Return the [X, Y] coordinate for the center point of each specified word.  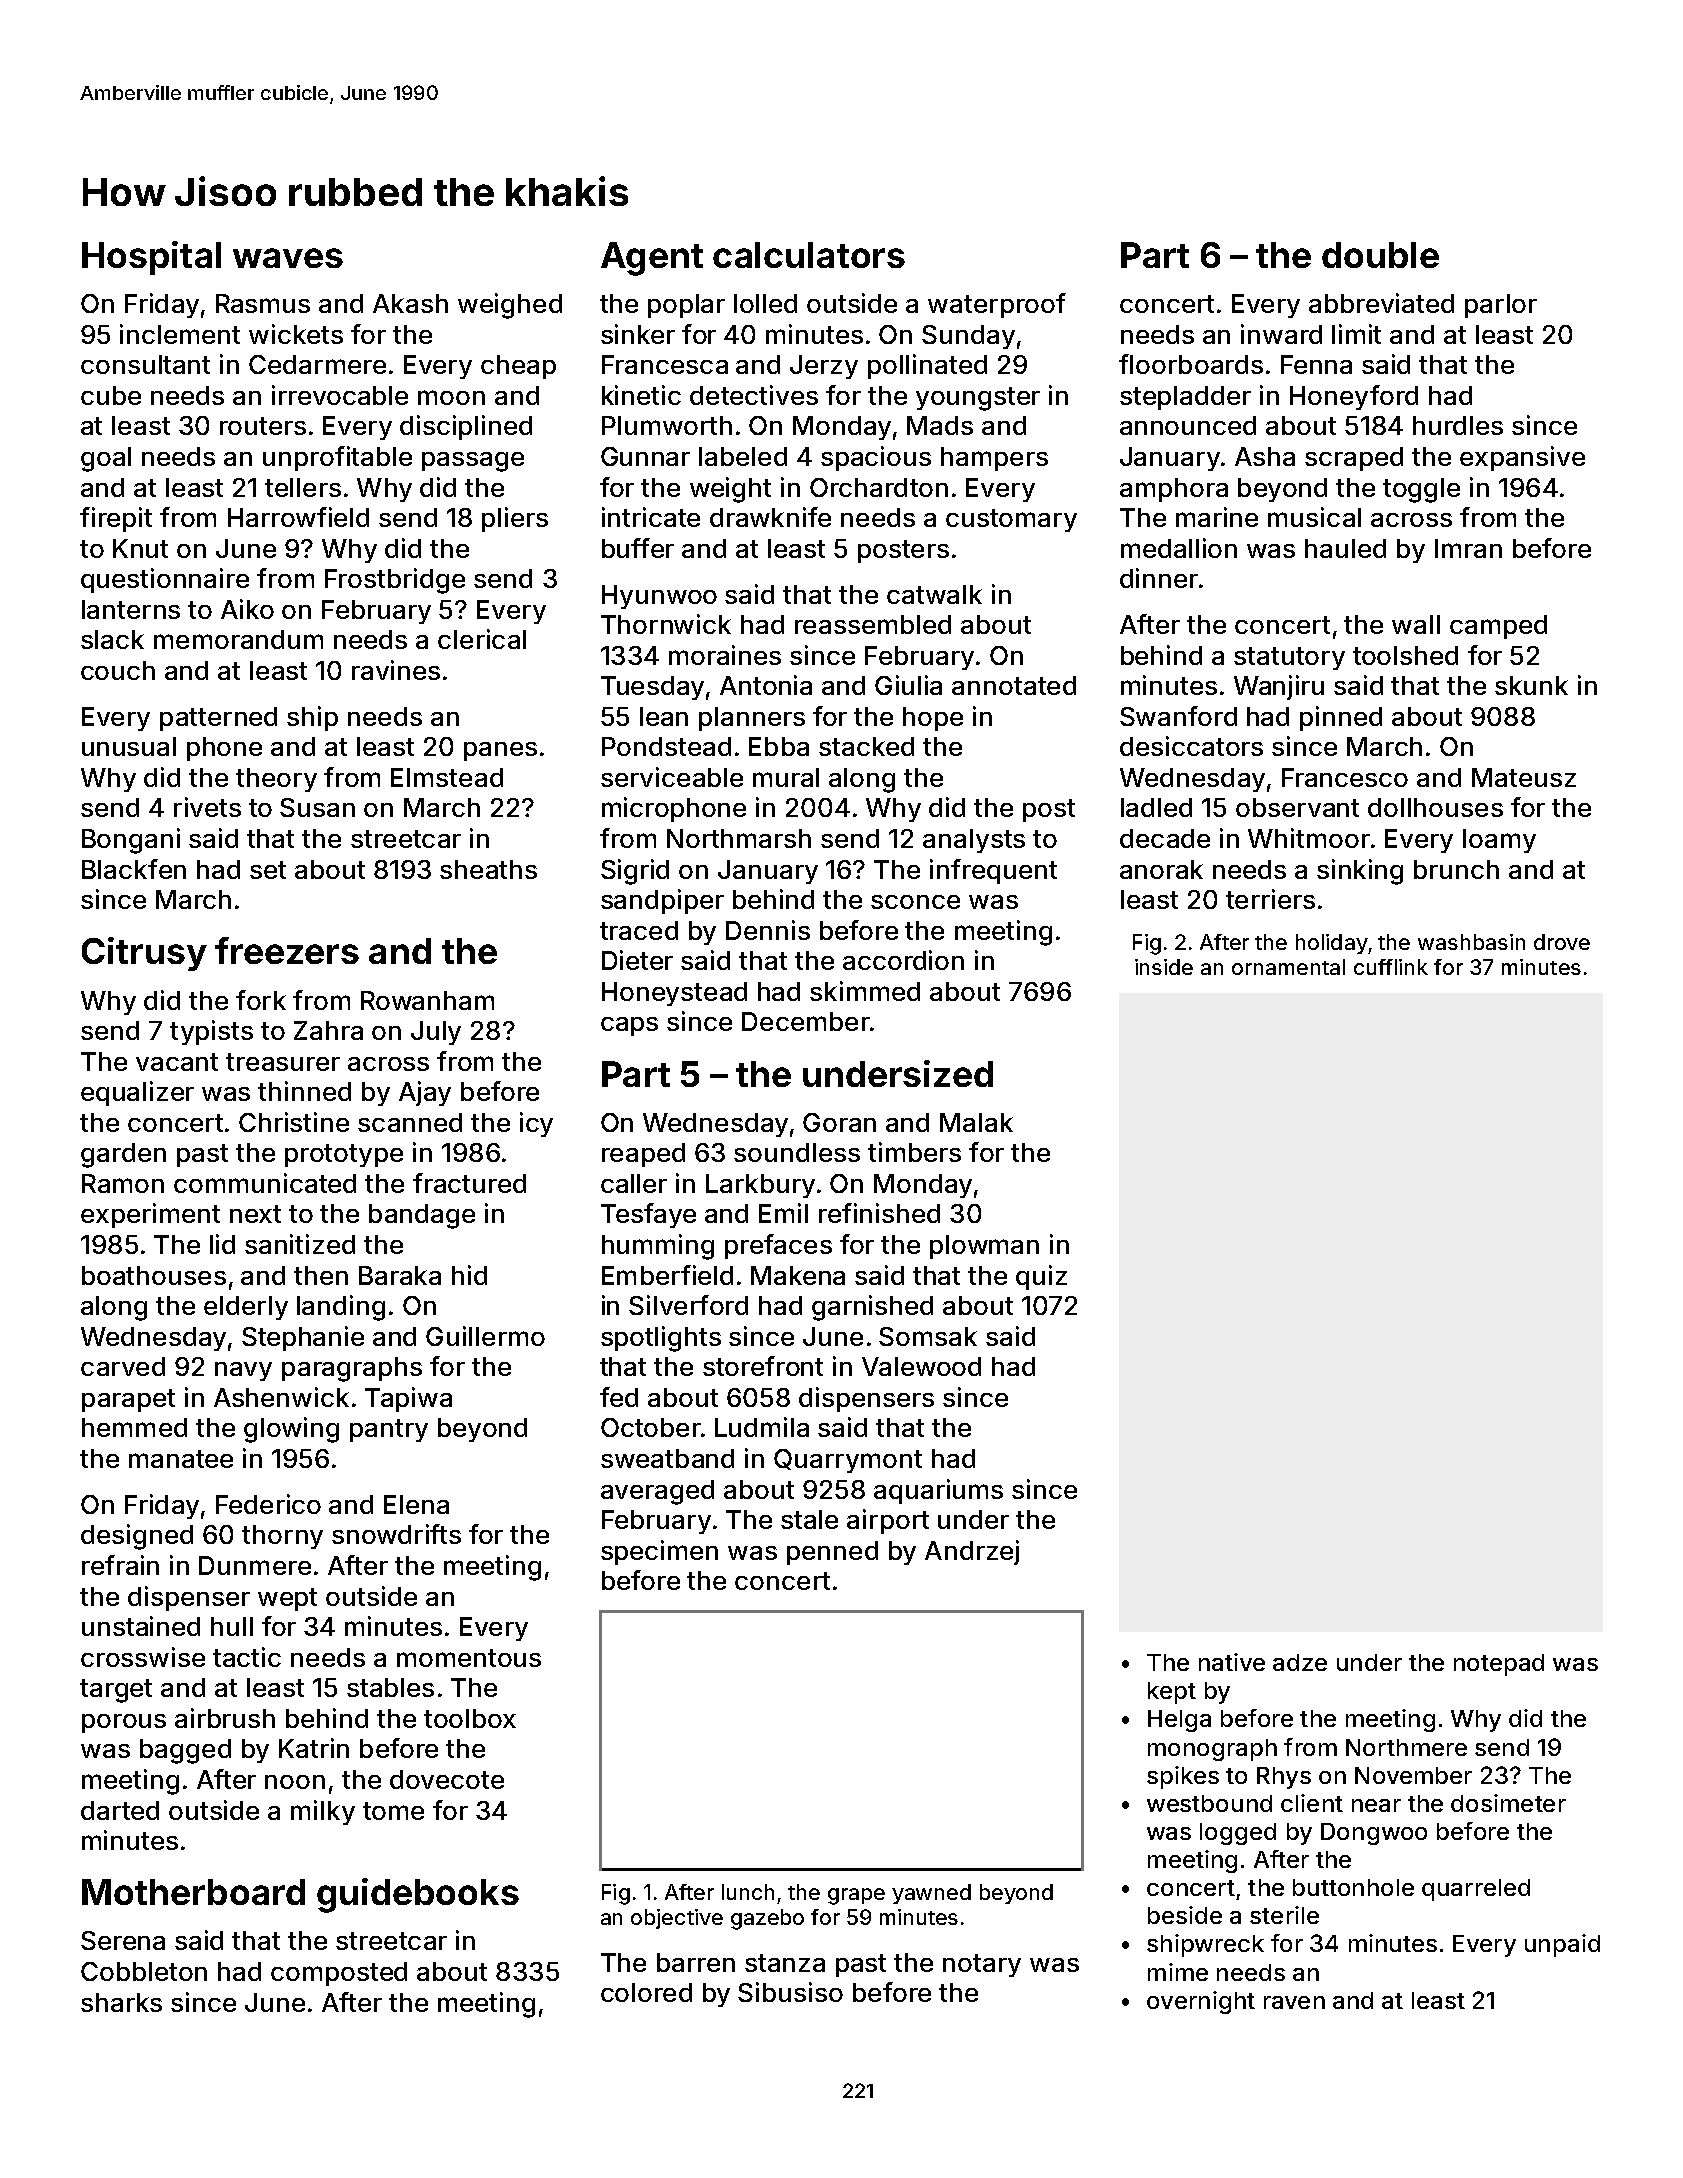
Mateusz [1524, 777]
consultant [145, 364]
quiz [1041, 1277]
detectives [754, 395]
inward [1281, 334]
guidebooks [418, 1895]
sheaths [488, 869]
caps [629, 1026]
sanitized [300, 1244]
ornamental [1288, 967]
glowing [291, 1430]
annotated [1014, 685]
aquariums [938, 1491]
